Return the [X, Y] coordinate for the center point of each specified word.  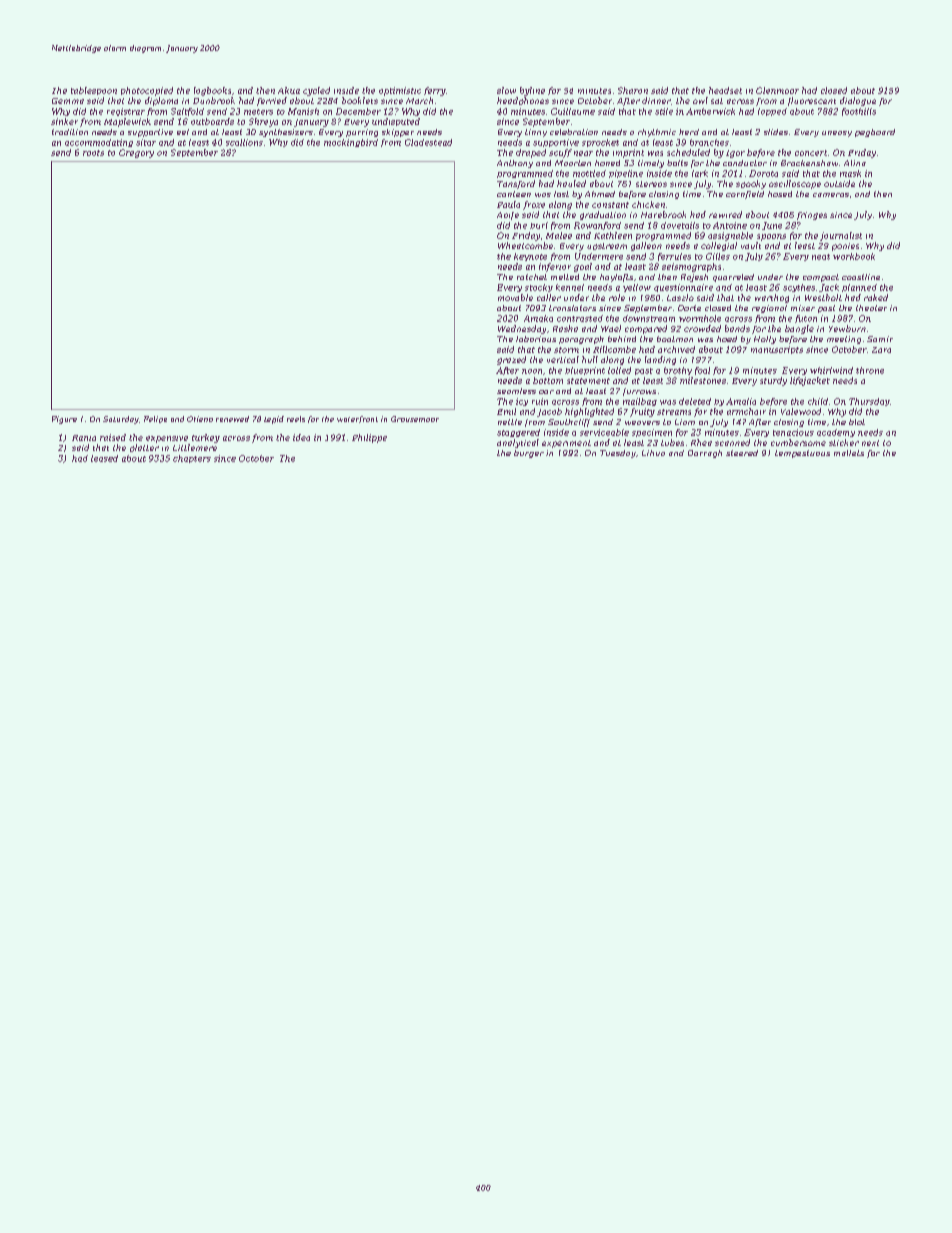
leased [104, 458]
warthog [772, 298]
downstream [649, 318]
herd [689, 132]
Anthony [515, 164]
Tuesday [618, 454]
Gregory [136, 153]
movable [515, 297]
